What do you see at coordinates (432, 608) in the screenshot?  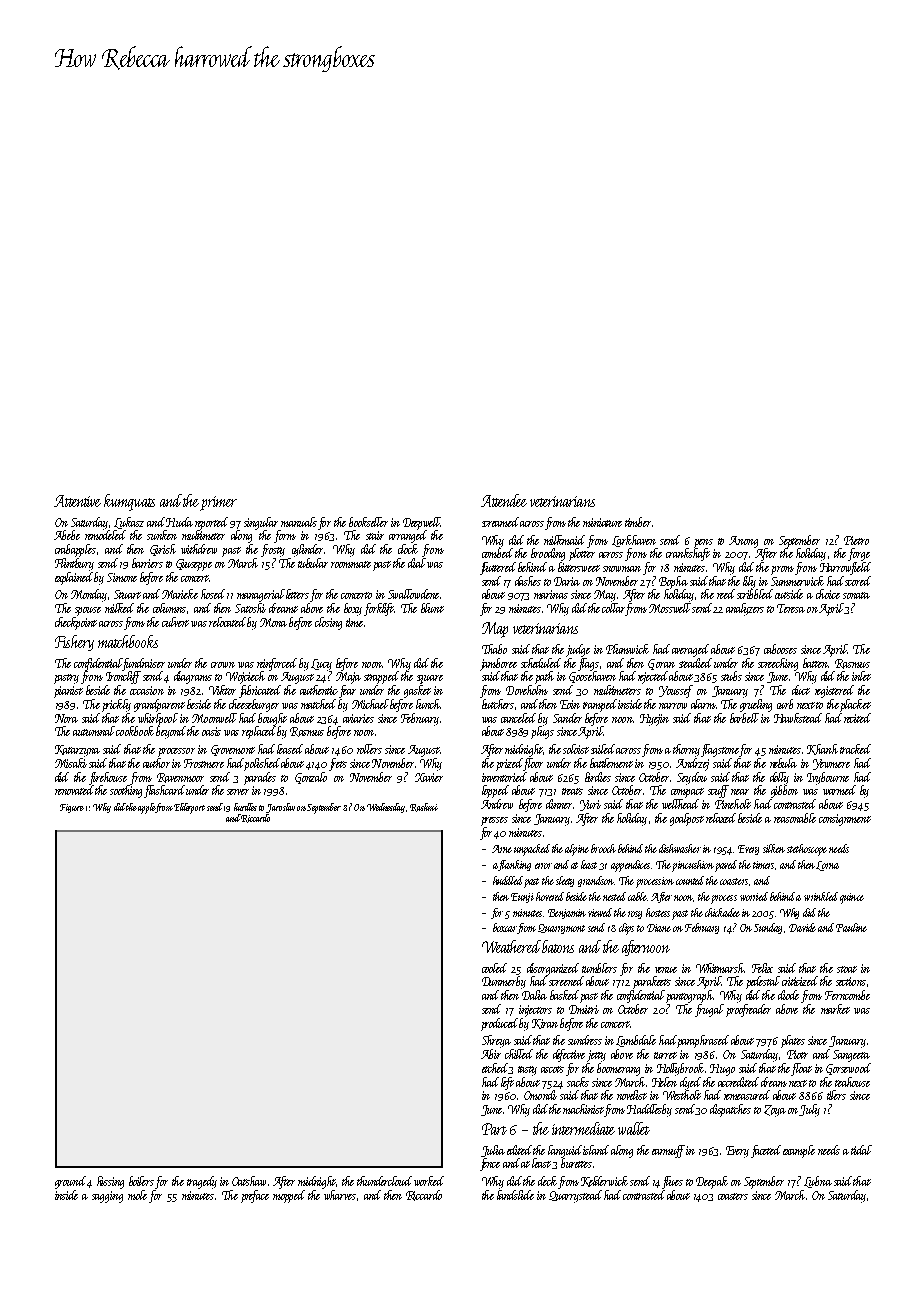 I see `blunt` at bounding box center [432, 608].
